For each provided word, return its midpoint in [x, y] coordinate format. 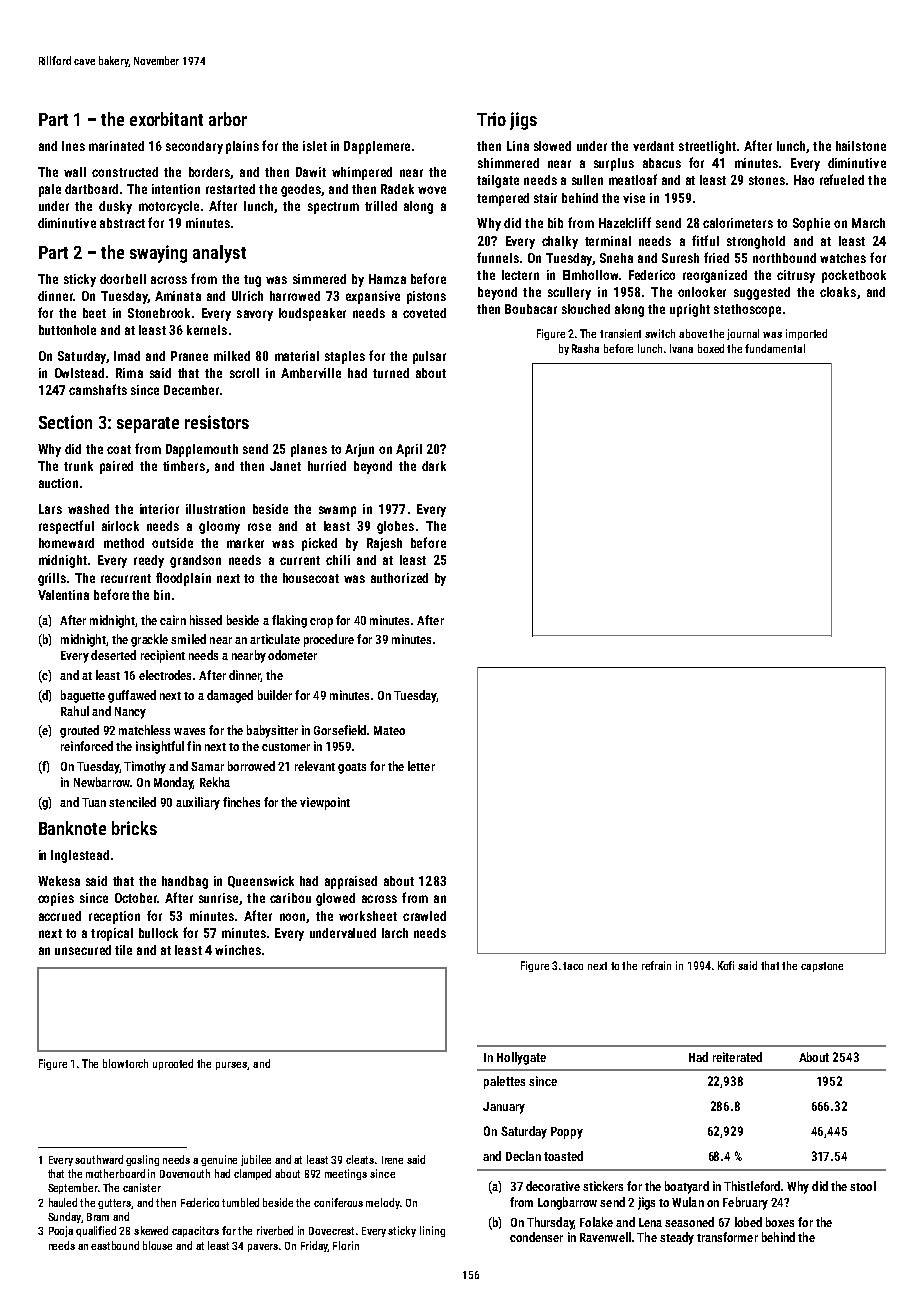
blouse [157, 1245]
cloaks [838, 292]
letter [421, 766]
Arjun [359, 450]
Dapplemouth [202, 450]
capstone [822, 967]
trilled [381, 206]
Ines [73, 146]
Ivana [681, 348]
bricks [134, 828]
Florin [346, 1245]
